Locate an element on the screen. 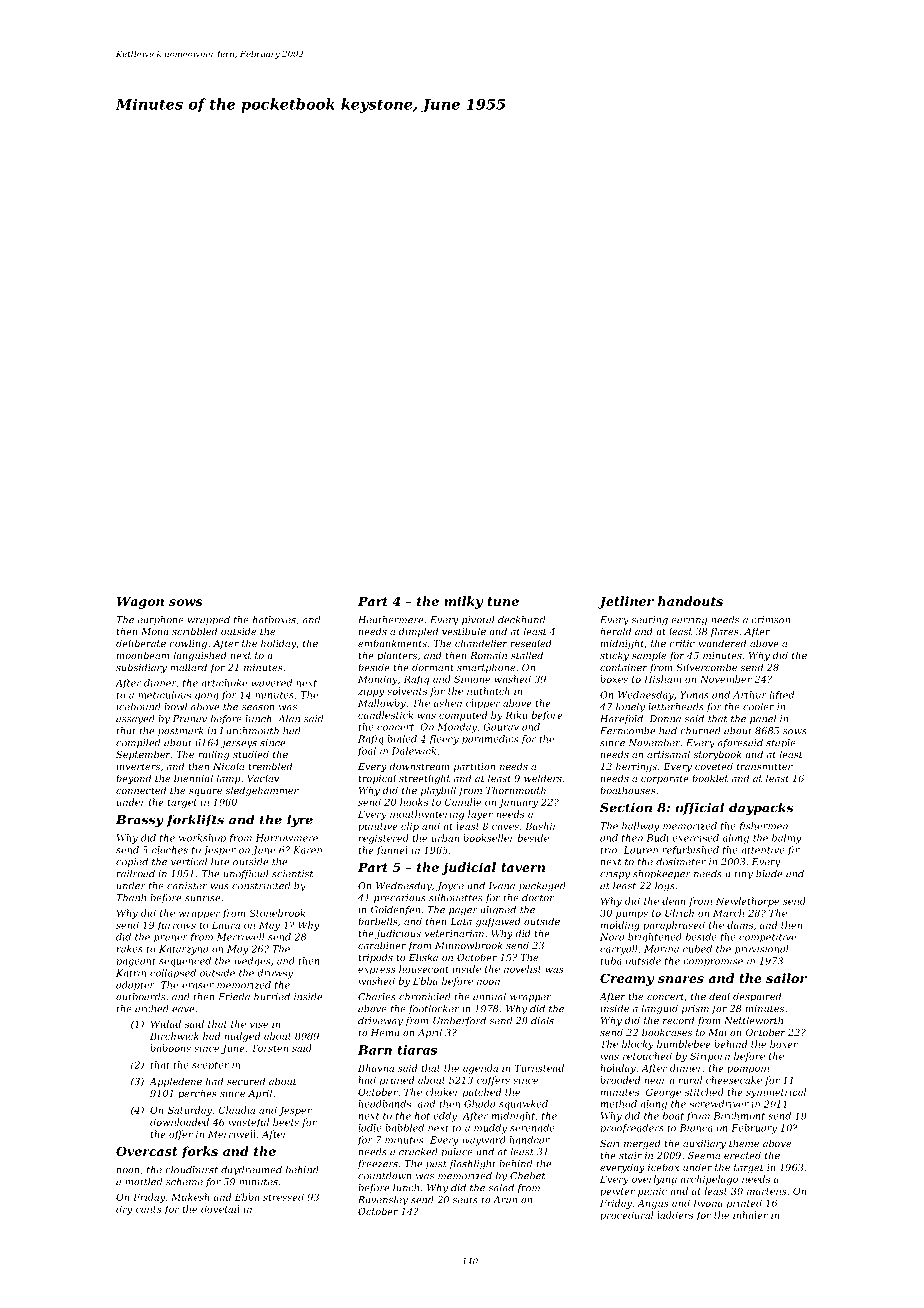  sledgehammer is located at coordinates (262, 791).
